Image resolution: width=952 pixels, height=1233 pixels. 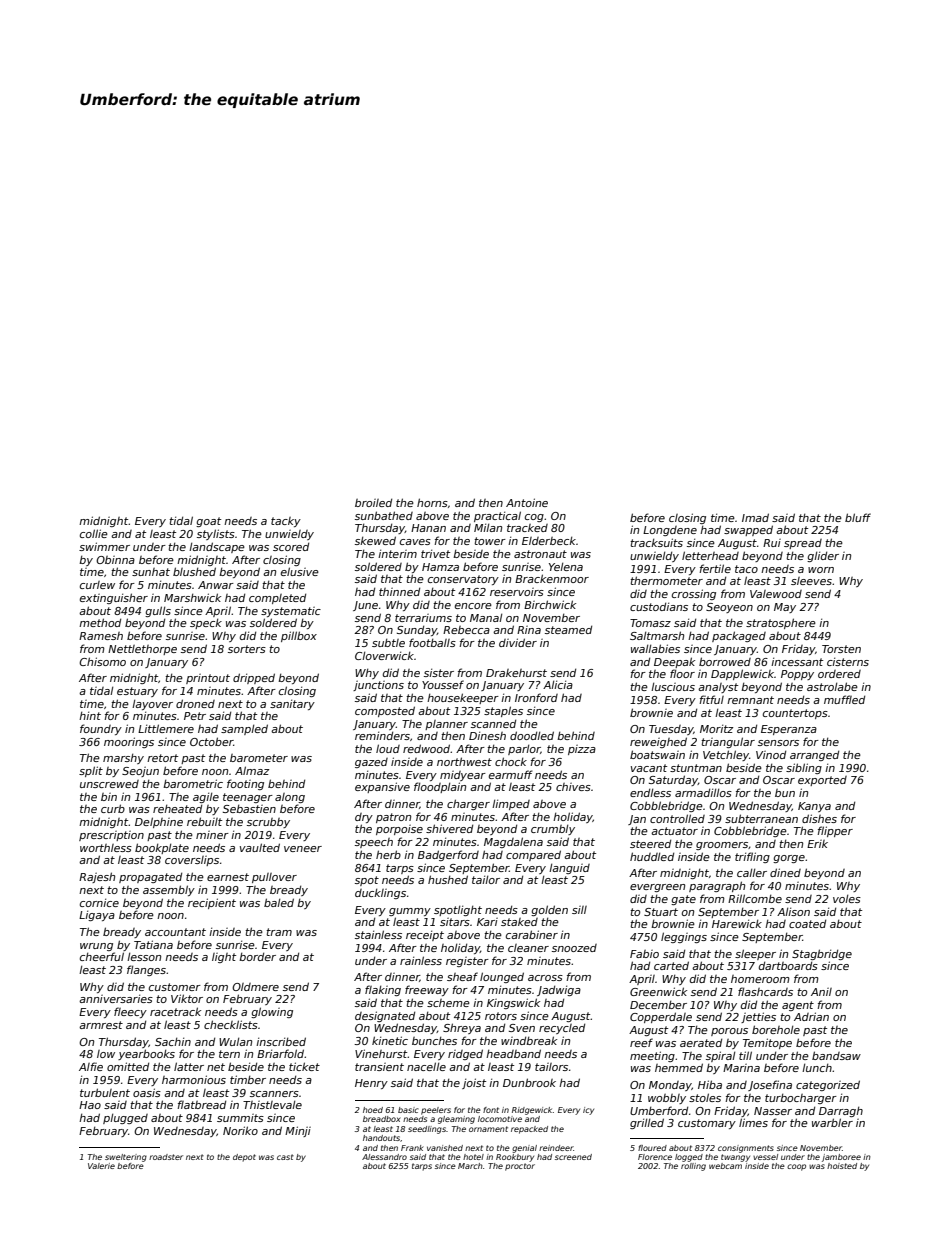 I want to click on Antoine, so click(x=527, y=502).
